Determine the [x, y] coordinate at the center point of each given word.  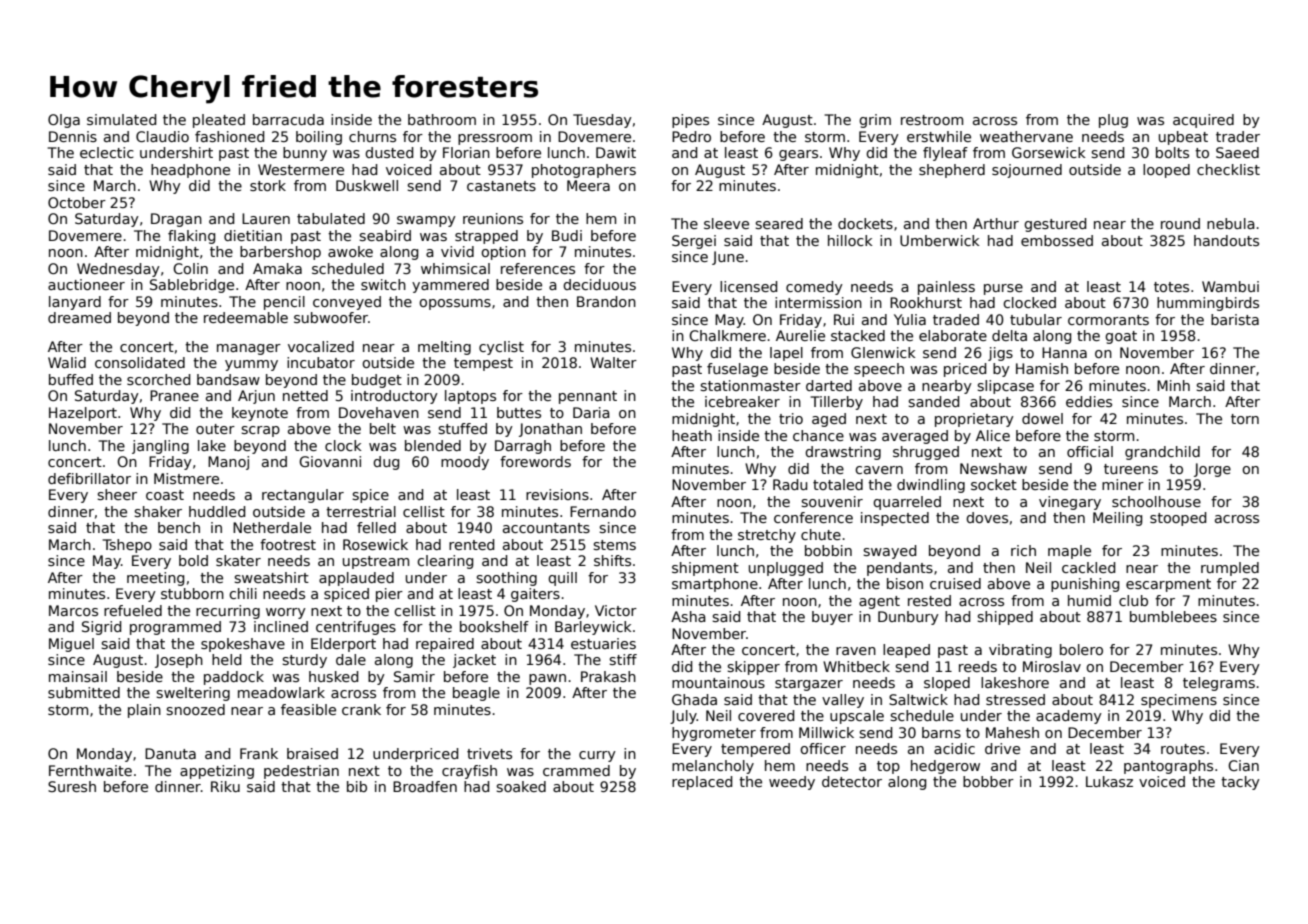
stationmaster [750, 385]
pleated [219, 121]
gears [798, 155]
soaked [521, 786]
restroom [932, 120]
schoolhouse [1156, 501]
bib [357, 786]
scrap [260, 431]
